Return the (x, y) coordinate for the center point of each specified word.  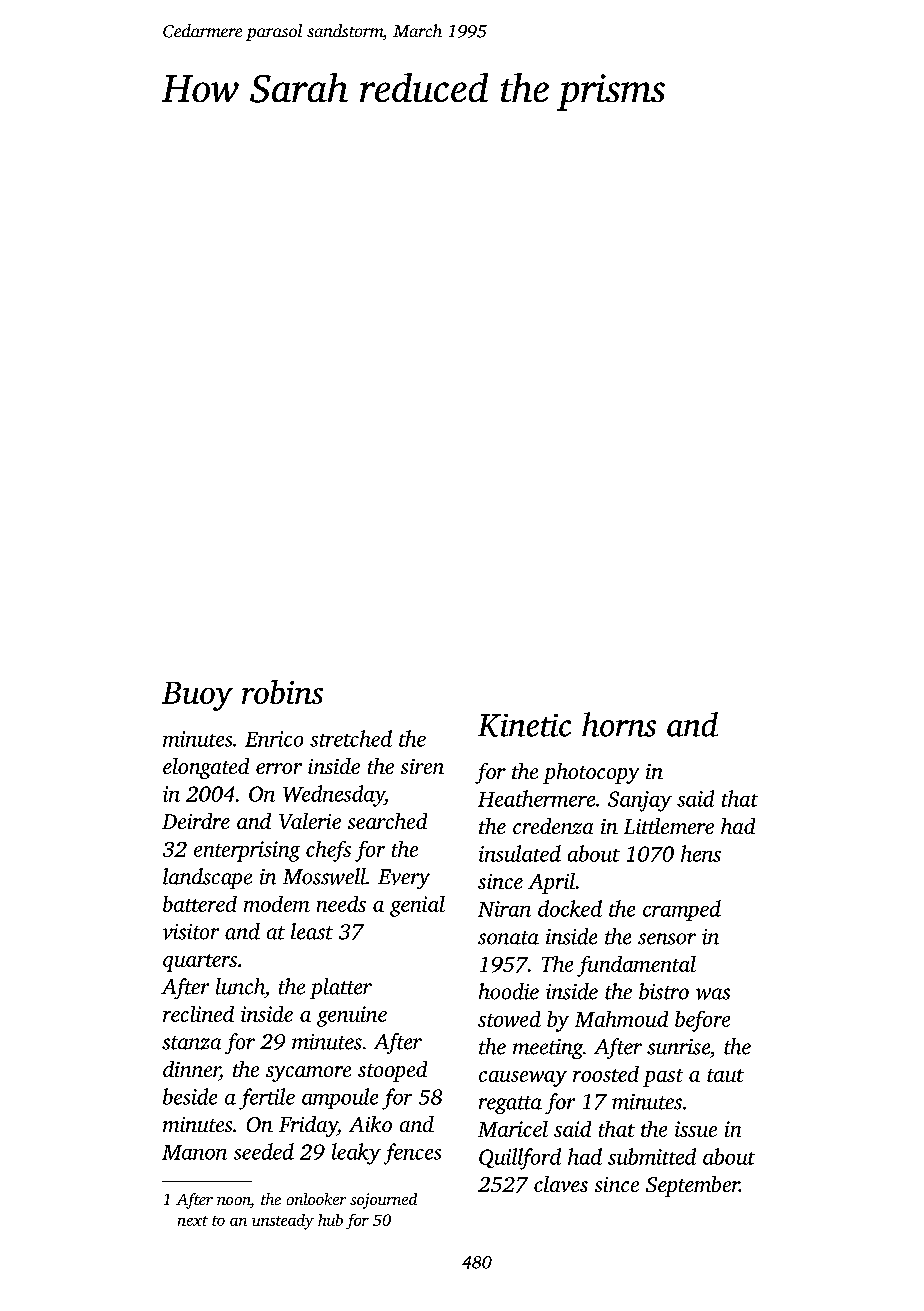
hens (701, 853)
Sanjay (640, 801)
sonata (508, 938)
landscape (207, 878)
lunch (240, 986)
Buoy (197, 696)
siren (422, 766)
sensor (667, 939)
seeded (264, 1151)
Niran (504, 909)
